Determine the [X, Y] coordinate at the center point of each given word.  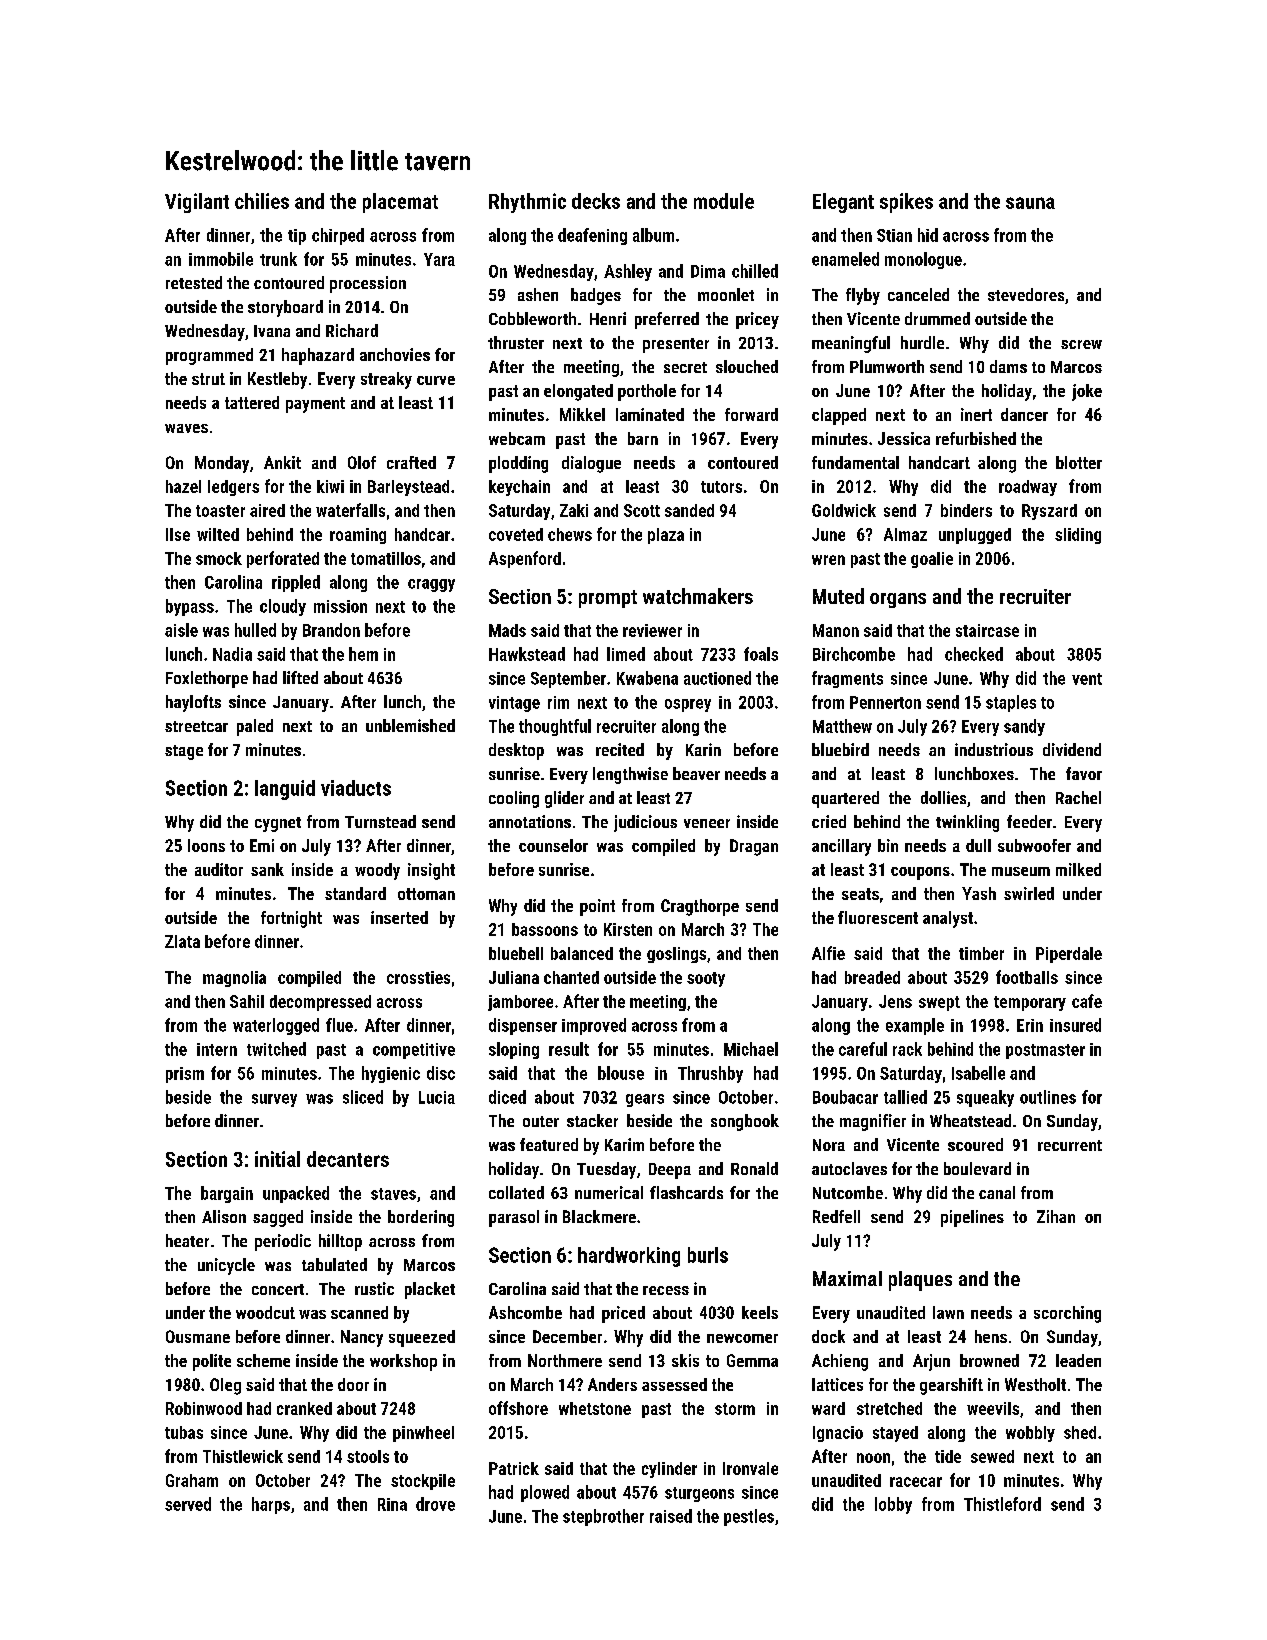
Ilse [178, 534]
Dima [708, 271]
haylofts [193, 703]
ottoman [426, 894]
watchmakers [698, 596]
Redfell [836, 1216]
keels [760, 1312]
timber [981, 953]
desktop [516, 751]
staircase [987, 630]
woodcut [265, 1312]
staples [1011, 703]
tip [297, 237]
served [188, 1504]
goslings [676, 955]
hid [928, 235]
